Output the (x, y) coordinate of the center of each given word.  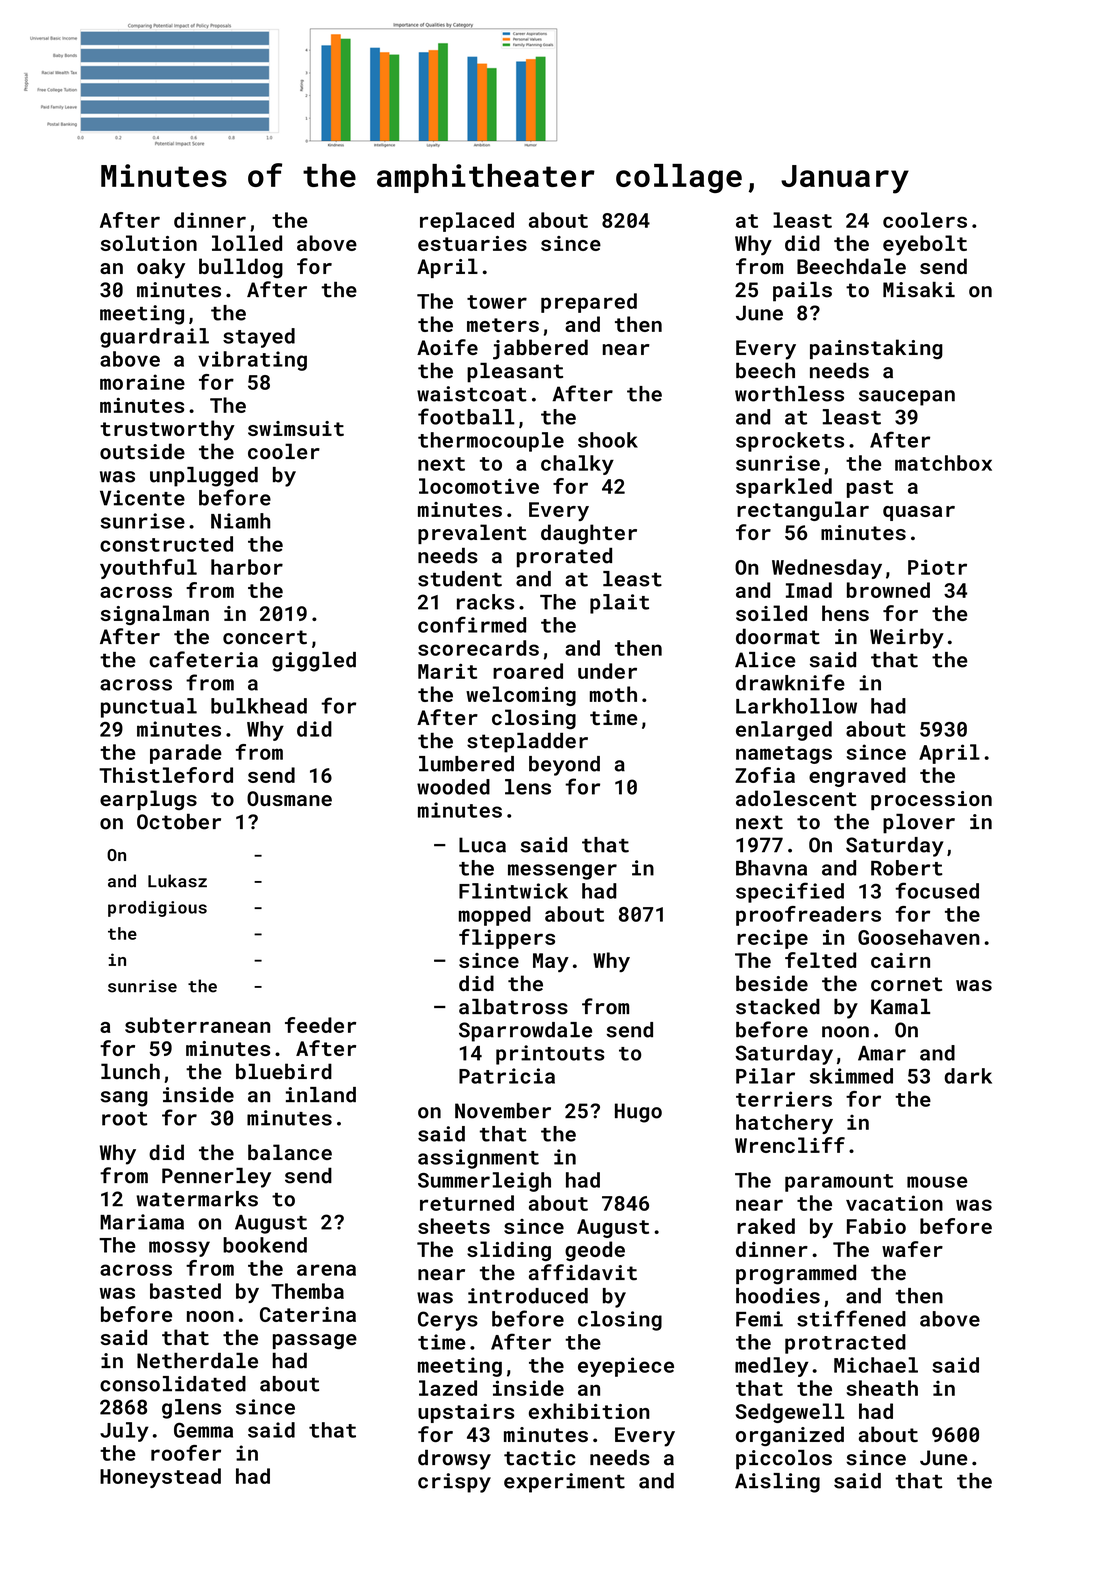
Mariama (142, 1222)
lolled (247, 243)
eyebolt (925, 245)
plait (619, 604)
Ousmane (289, 798)
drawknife (790, 682)
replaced (467, 222)
